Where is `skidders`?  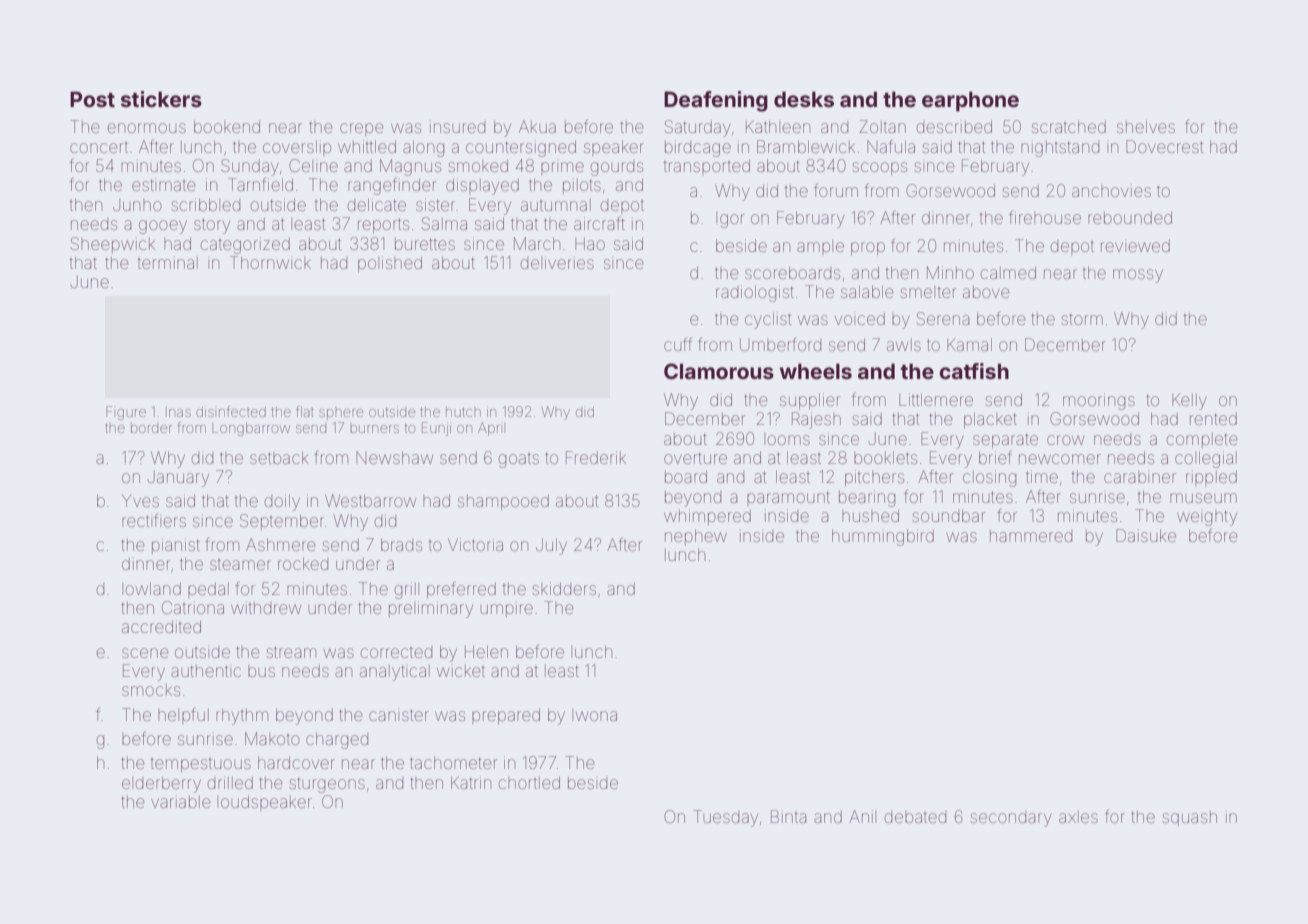 skidders is located at coordinates (564, 588).
